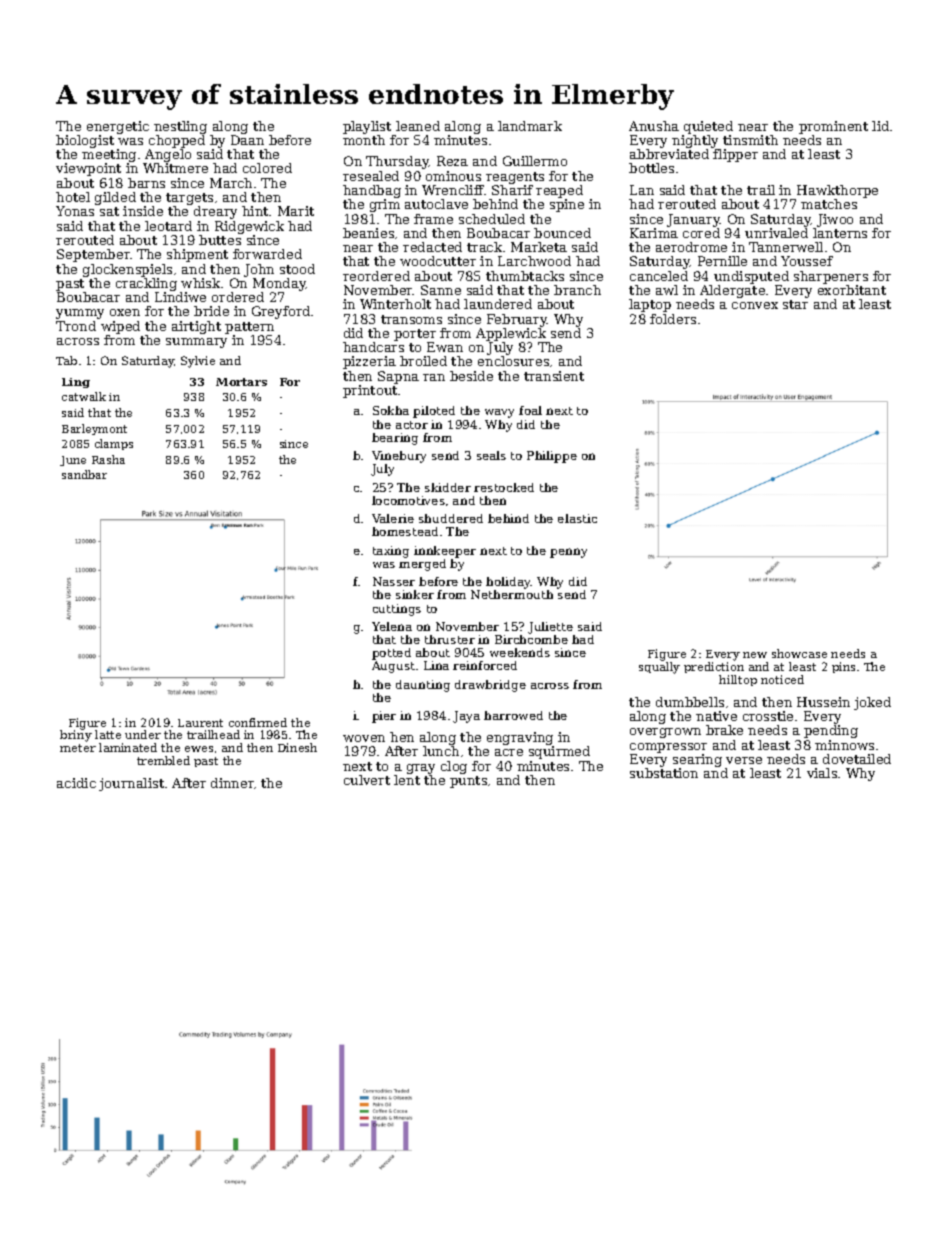 The width and height of the screenshot is (952, 1233). What do you see at coordinates (131, 784) in the screenshot?
I see `journalist` at bounding box center [131, 784].
